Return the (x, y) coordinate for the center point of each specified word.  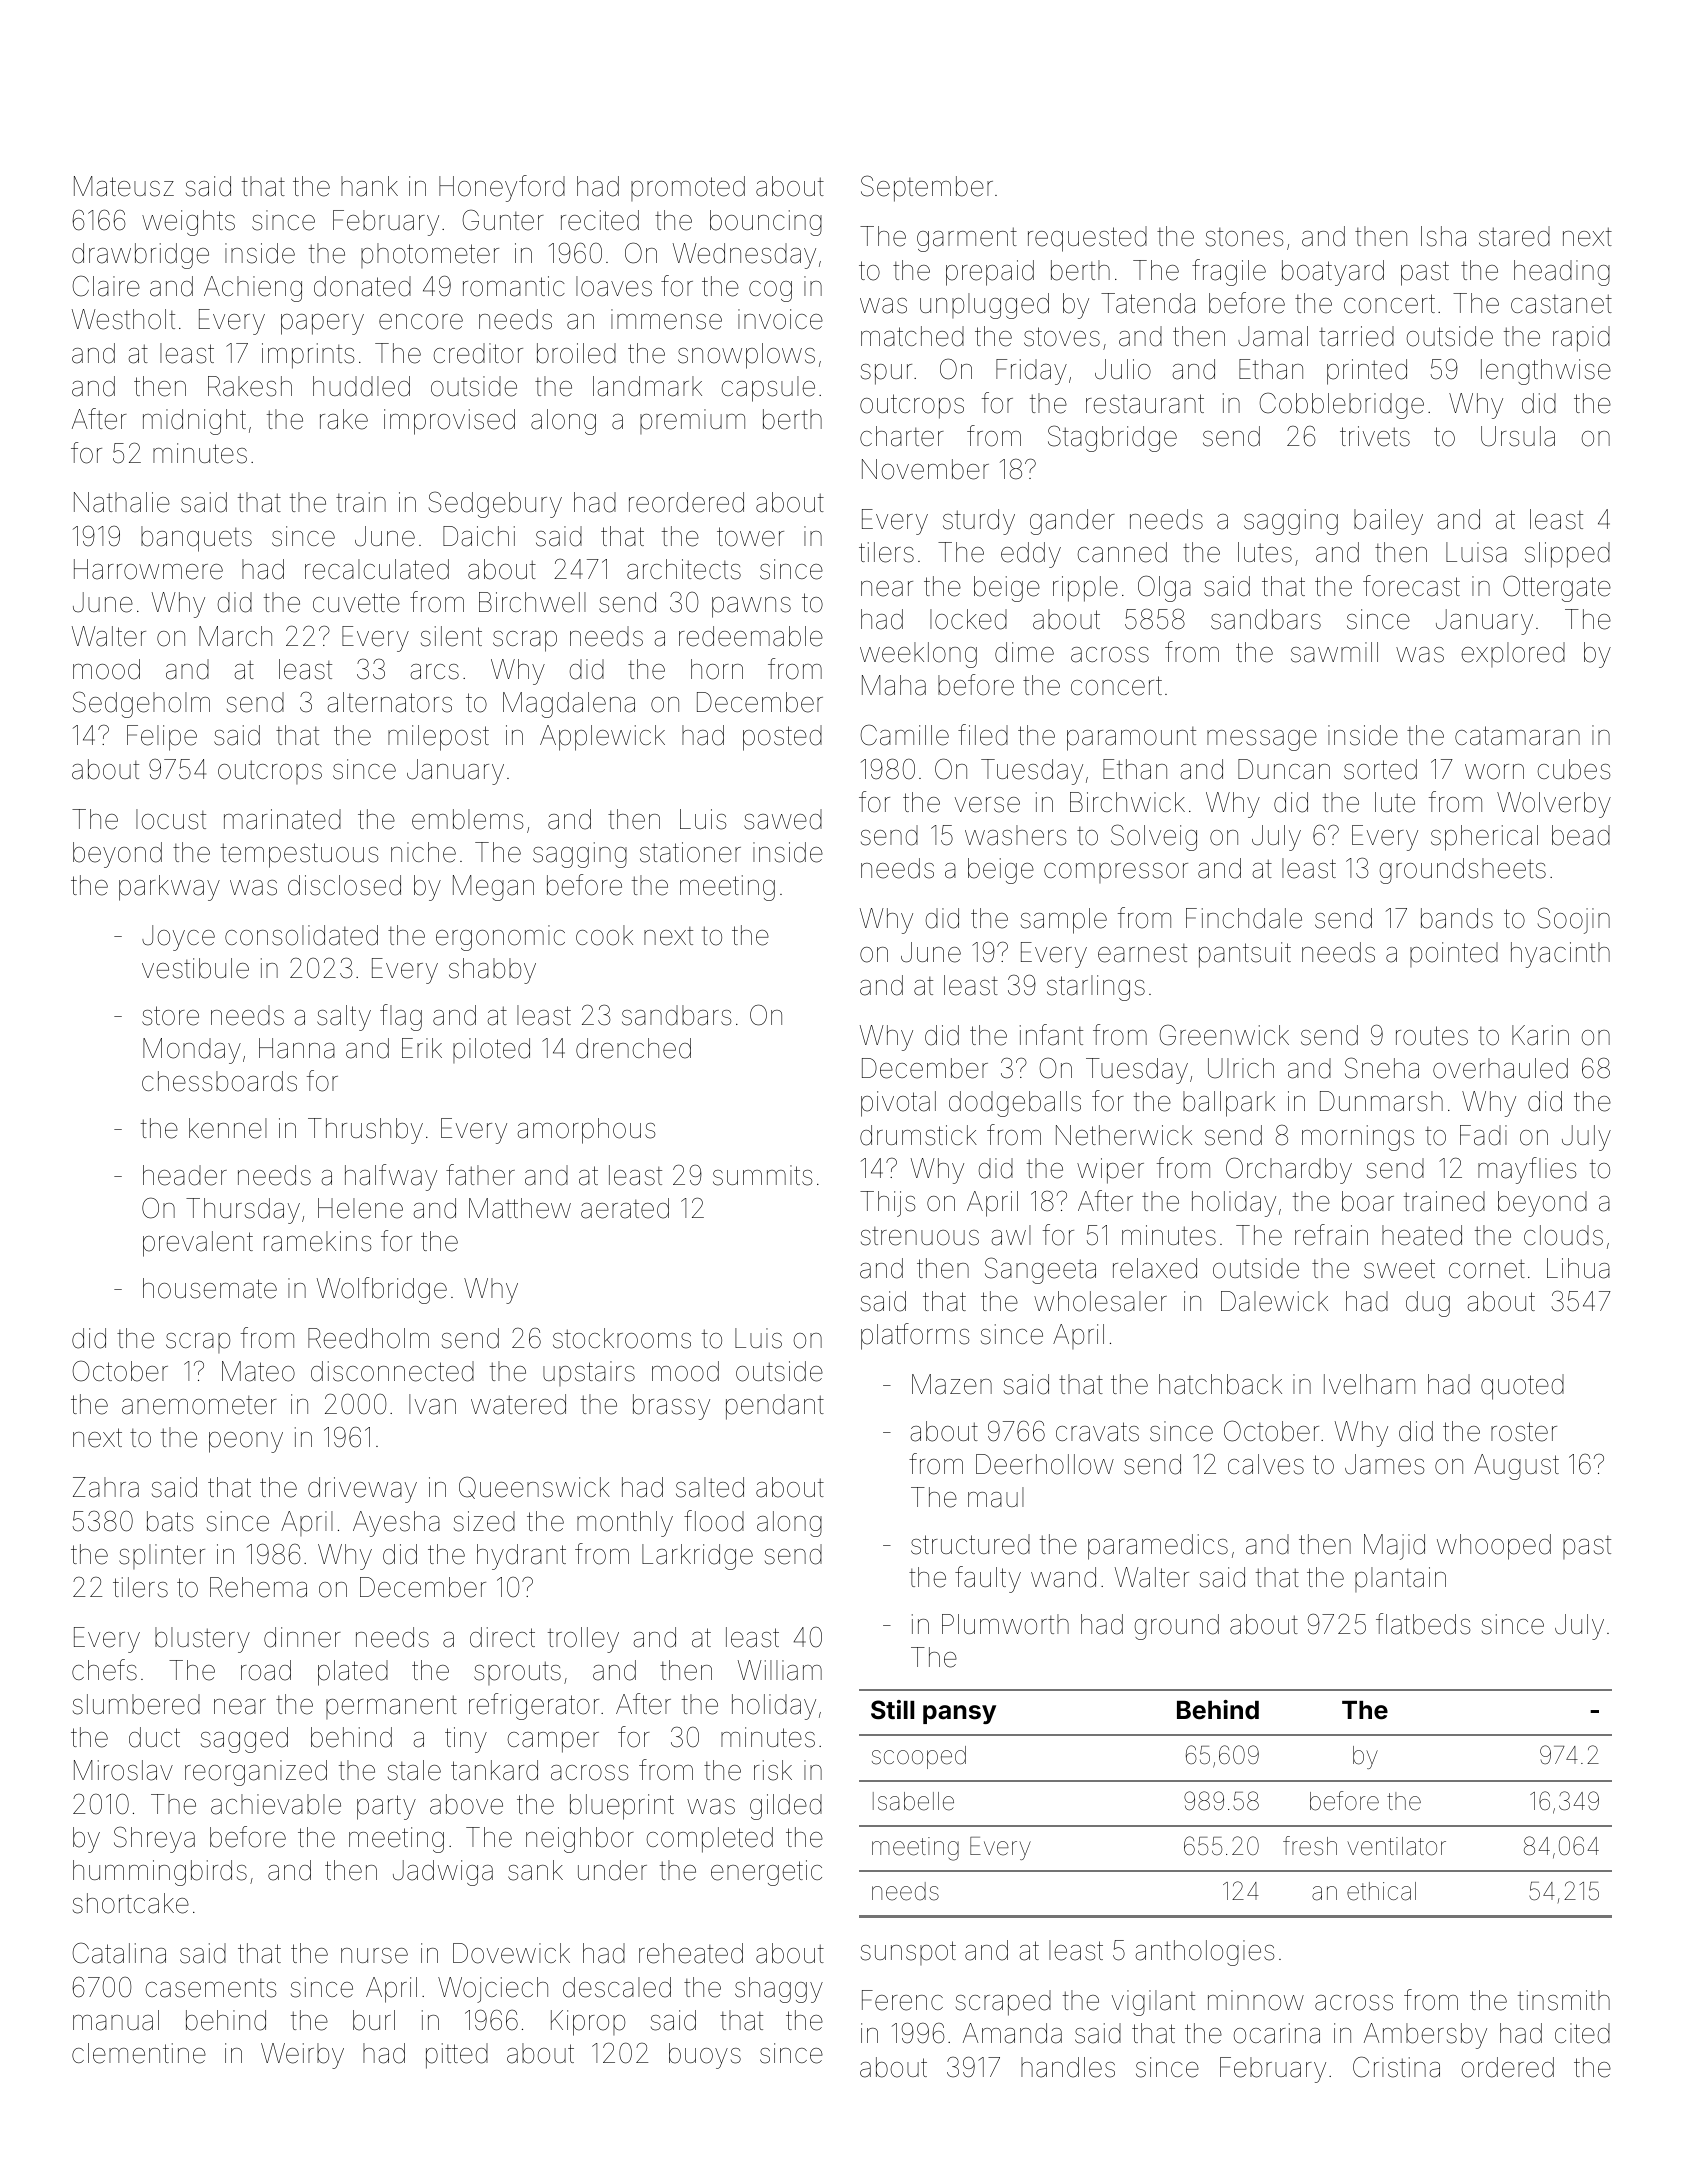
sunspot (908, 1953)
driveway (362, 1490)
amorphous (586, 1131)
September (927, 188)
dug (1428, 1304)
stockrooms (622, 1338)
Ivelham (1369, 1384)
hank (369, 186)
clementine (139, 2053)
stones (1244, 237)
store (170, 1016)
